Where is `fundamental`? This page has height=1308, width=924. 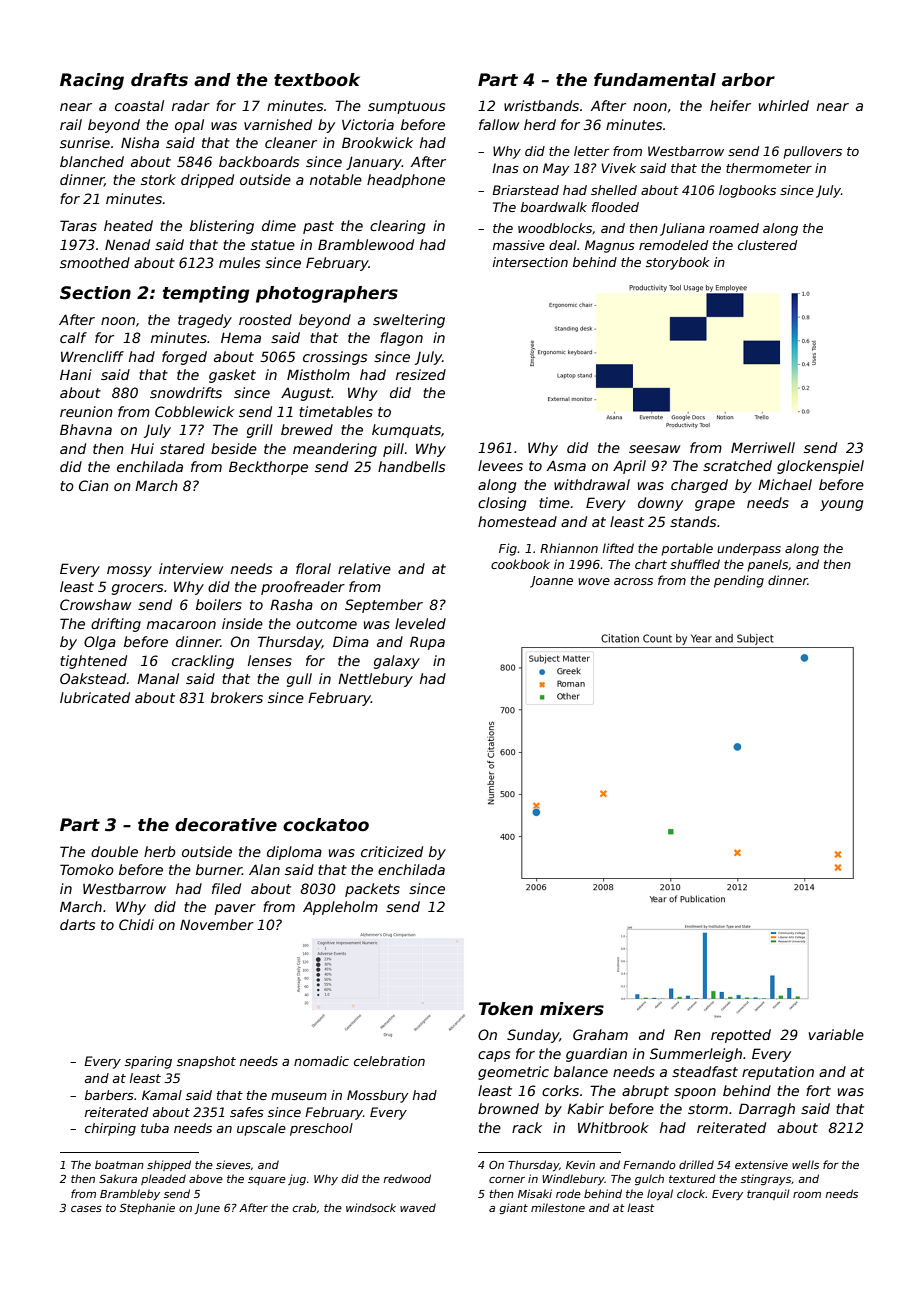 fundamental is located at coordinates (655, 80).
